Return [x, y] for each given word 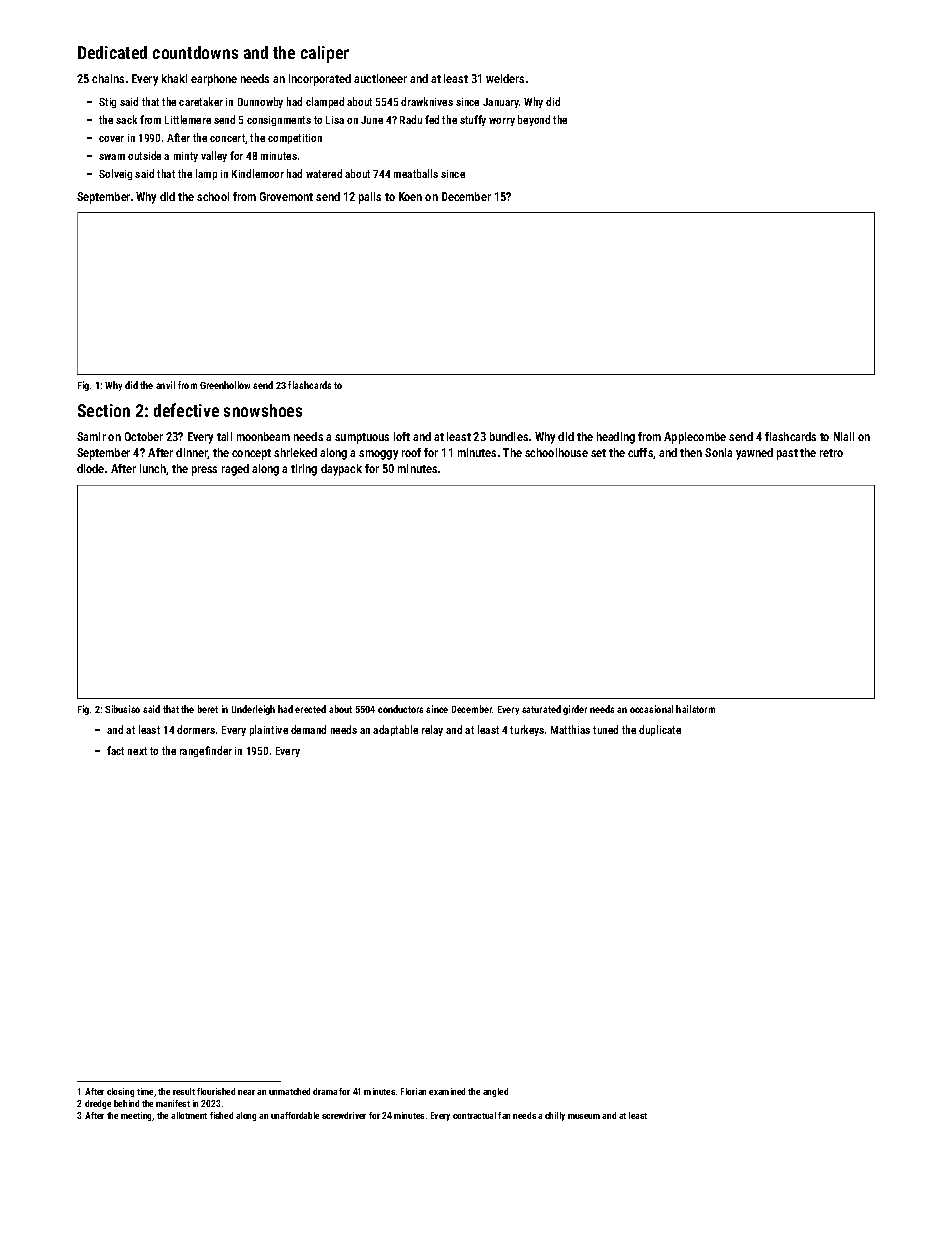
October [144, 436]
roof [411, 452]
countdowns [195, 52]
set [598, 453]
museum [584, 1116]
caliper [325, 54]
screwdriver [344, 1115]
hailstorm [695, 709]
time [145, 1091]
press [204, 471]
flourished [216, 1091]
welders [505, 78]
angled [495, 1092]
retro [831, 453]
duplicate [660, 730]
